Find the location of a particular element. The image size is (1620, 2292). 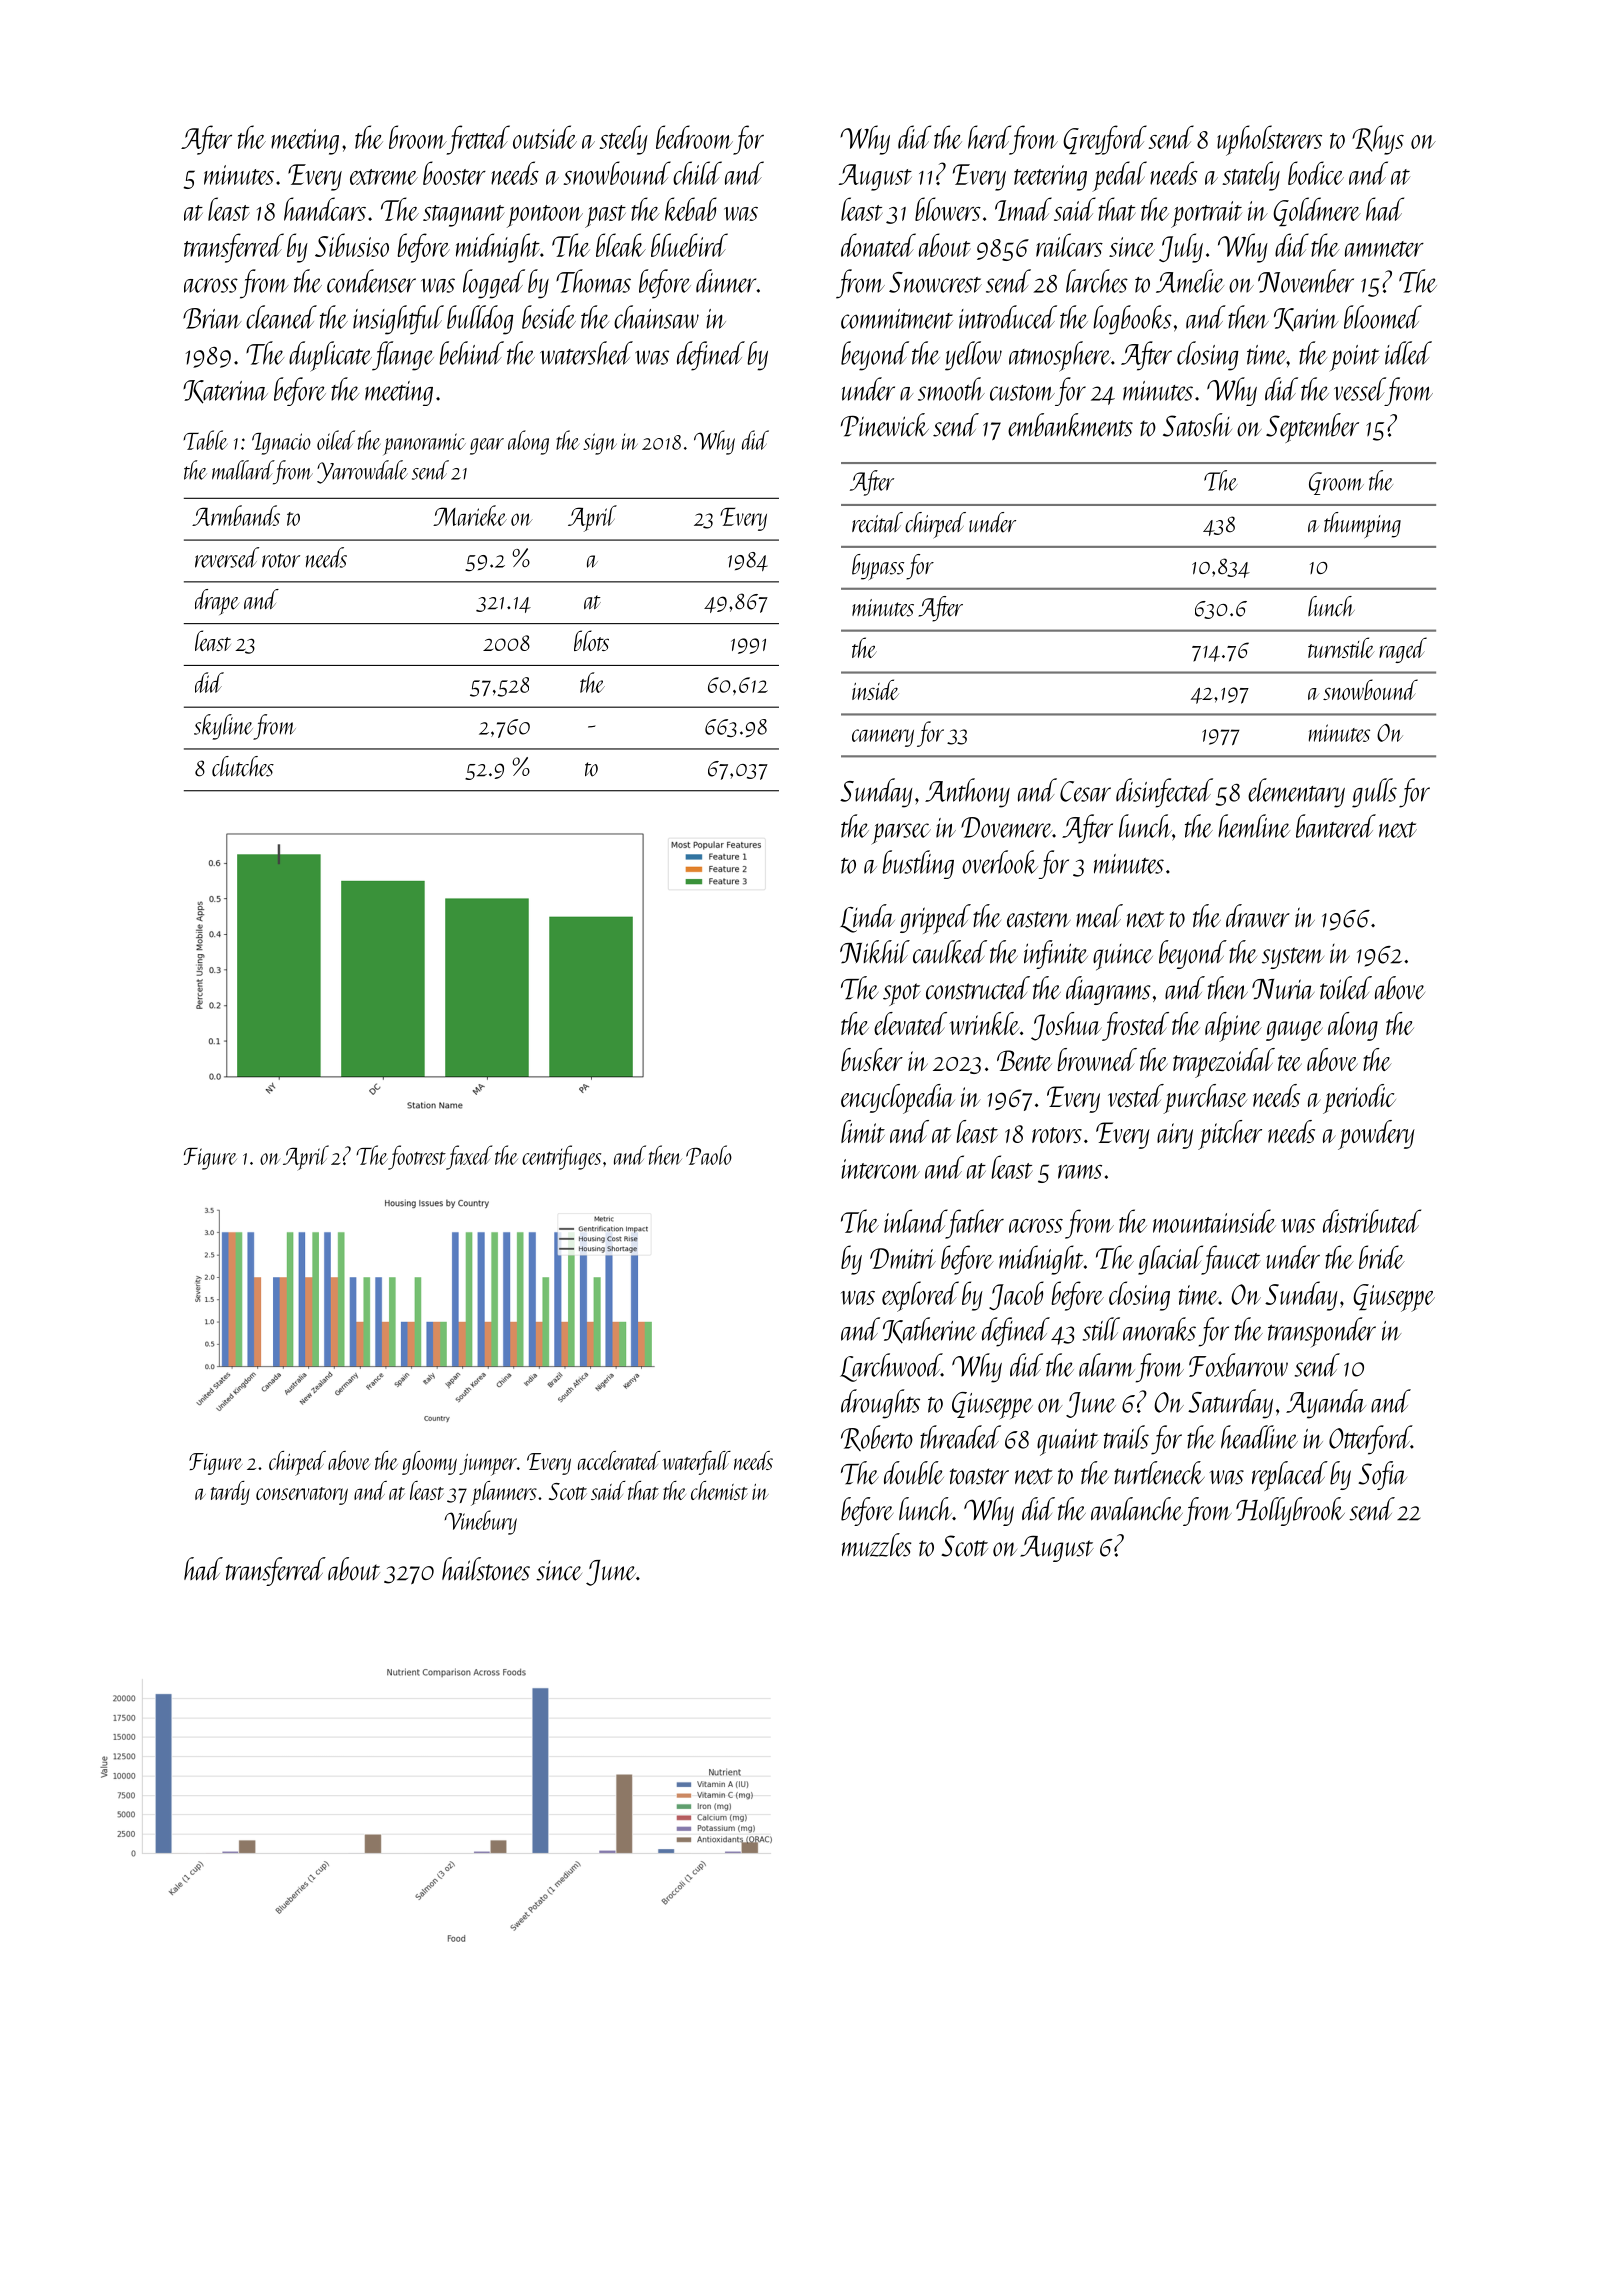

upholsterers is located at coordinates (1269, 140).
